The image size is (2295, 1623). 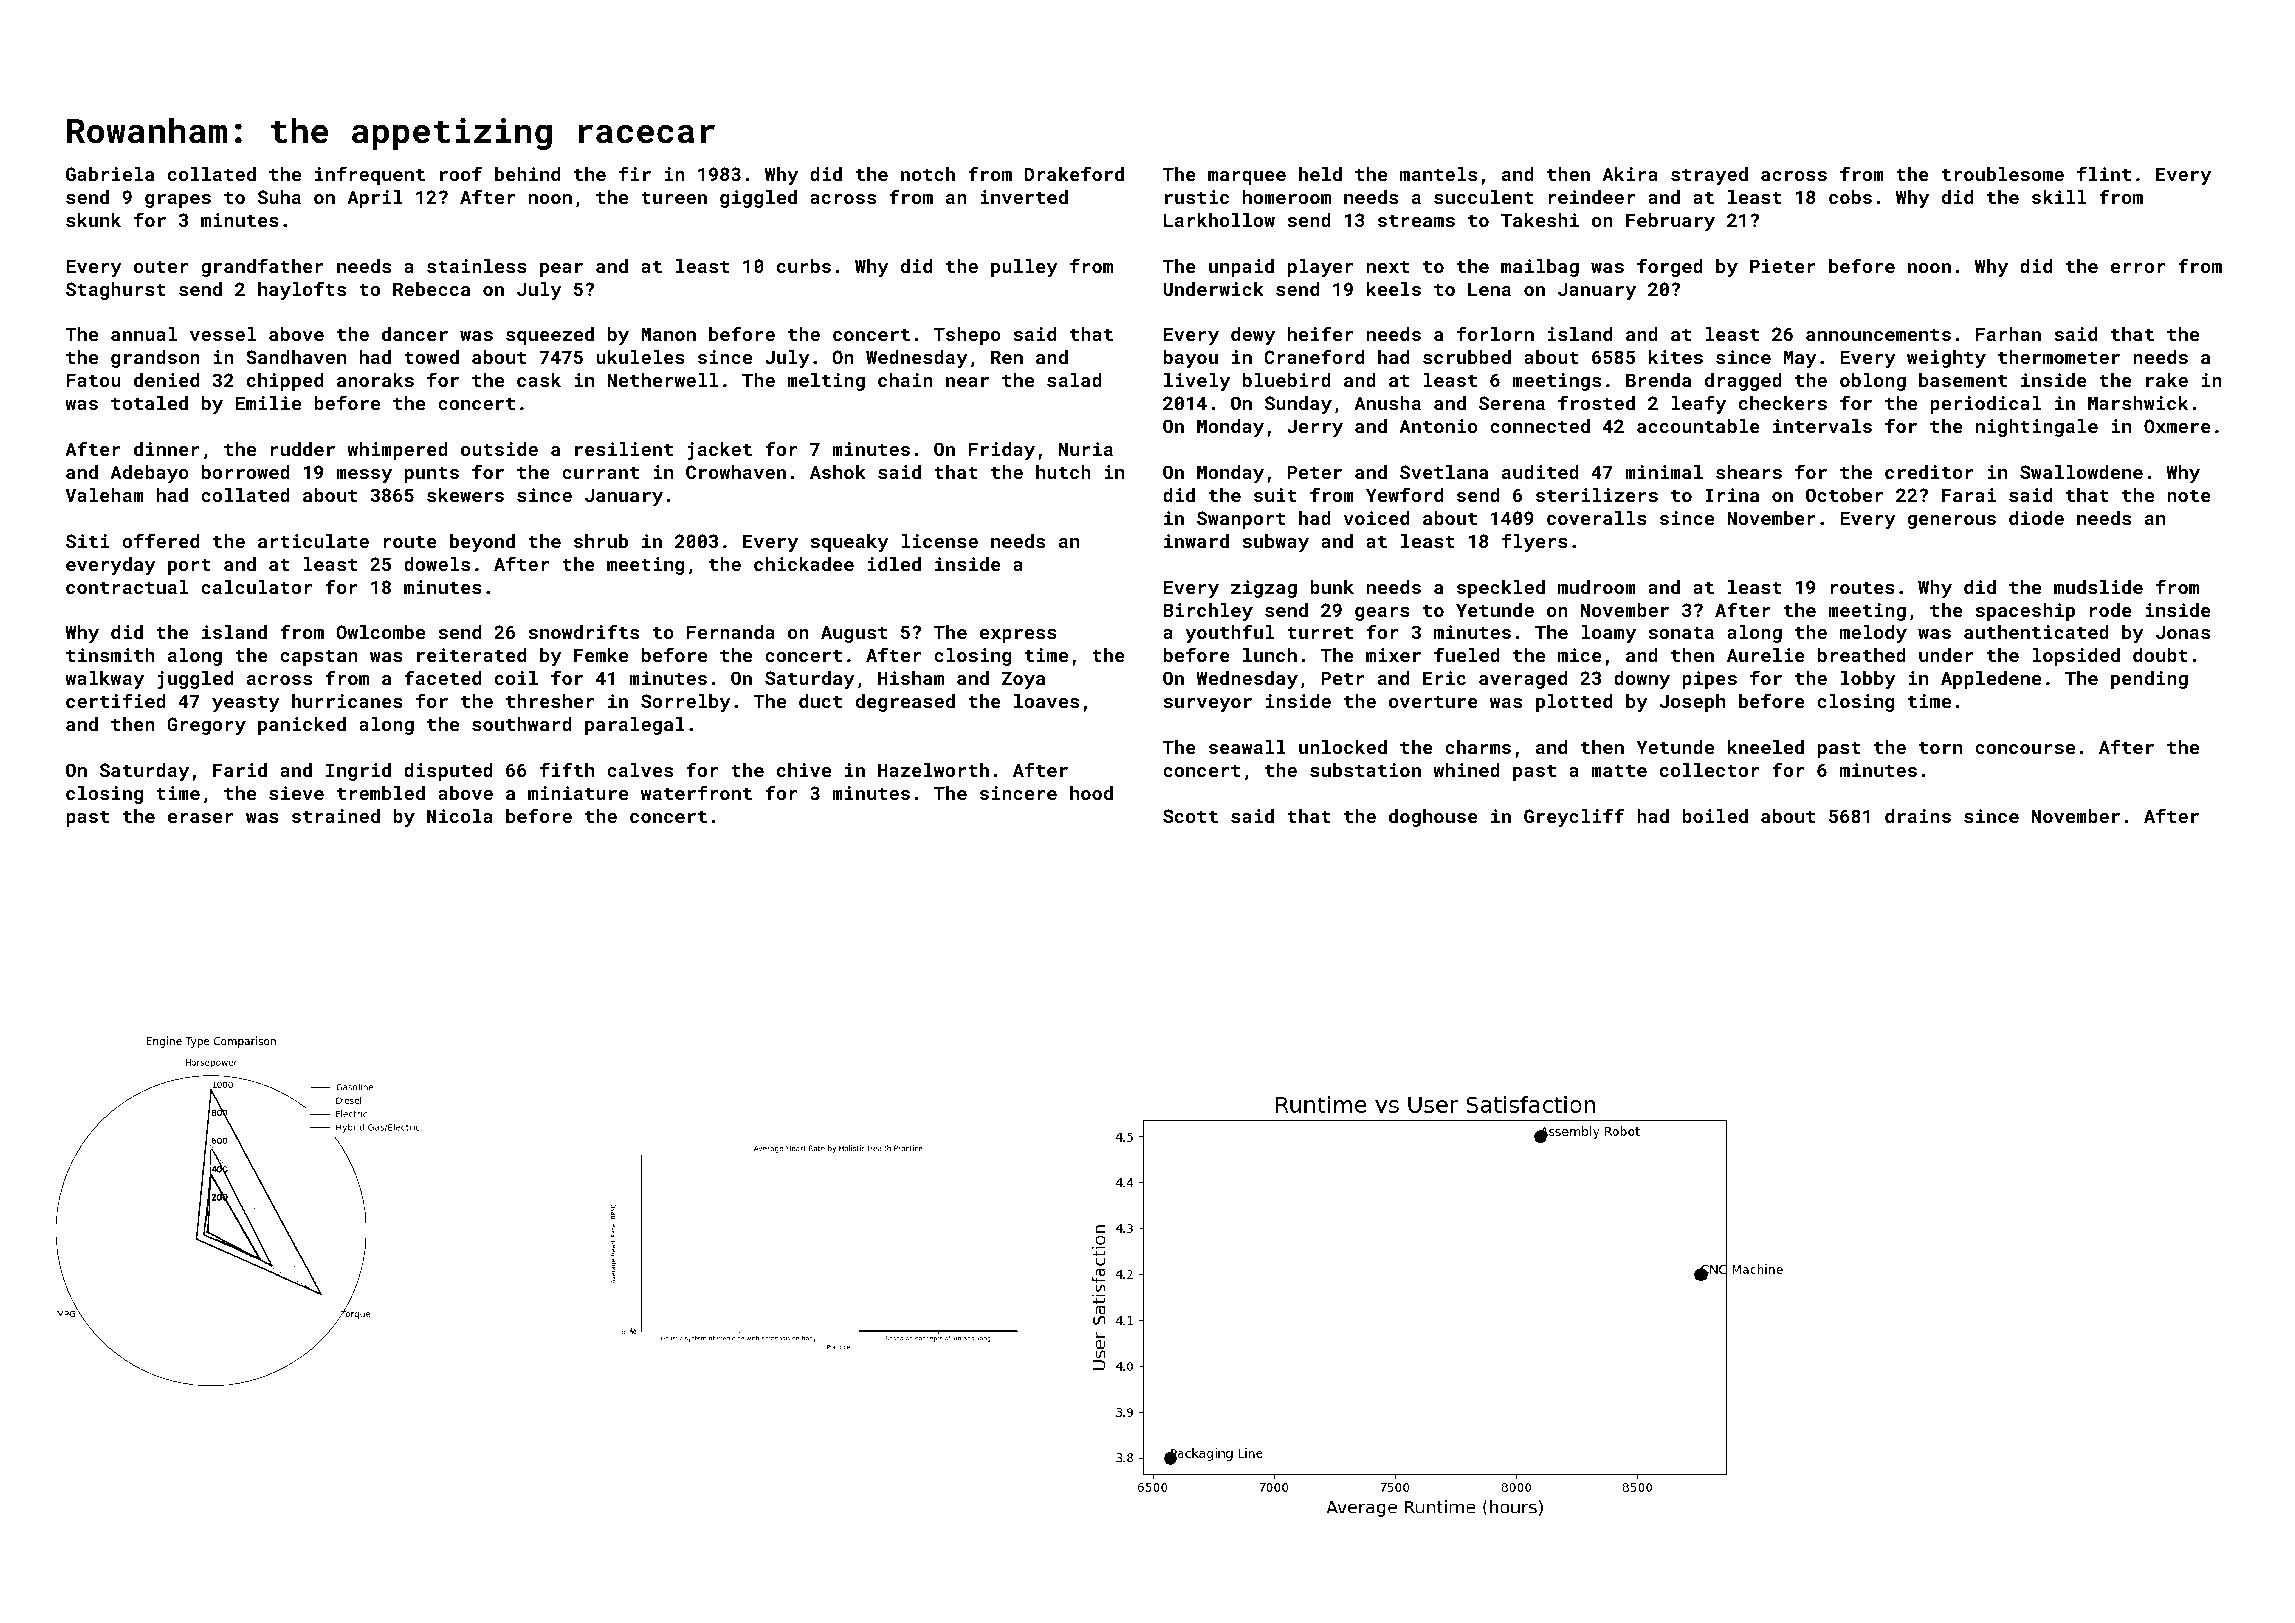 I want to click on Emilie, so click(x=268, y=403).
